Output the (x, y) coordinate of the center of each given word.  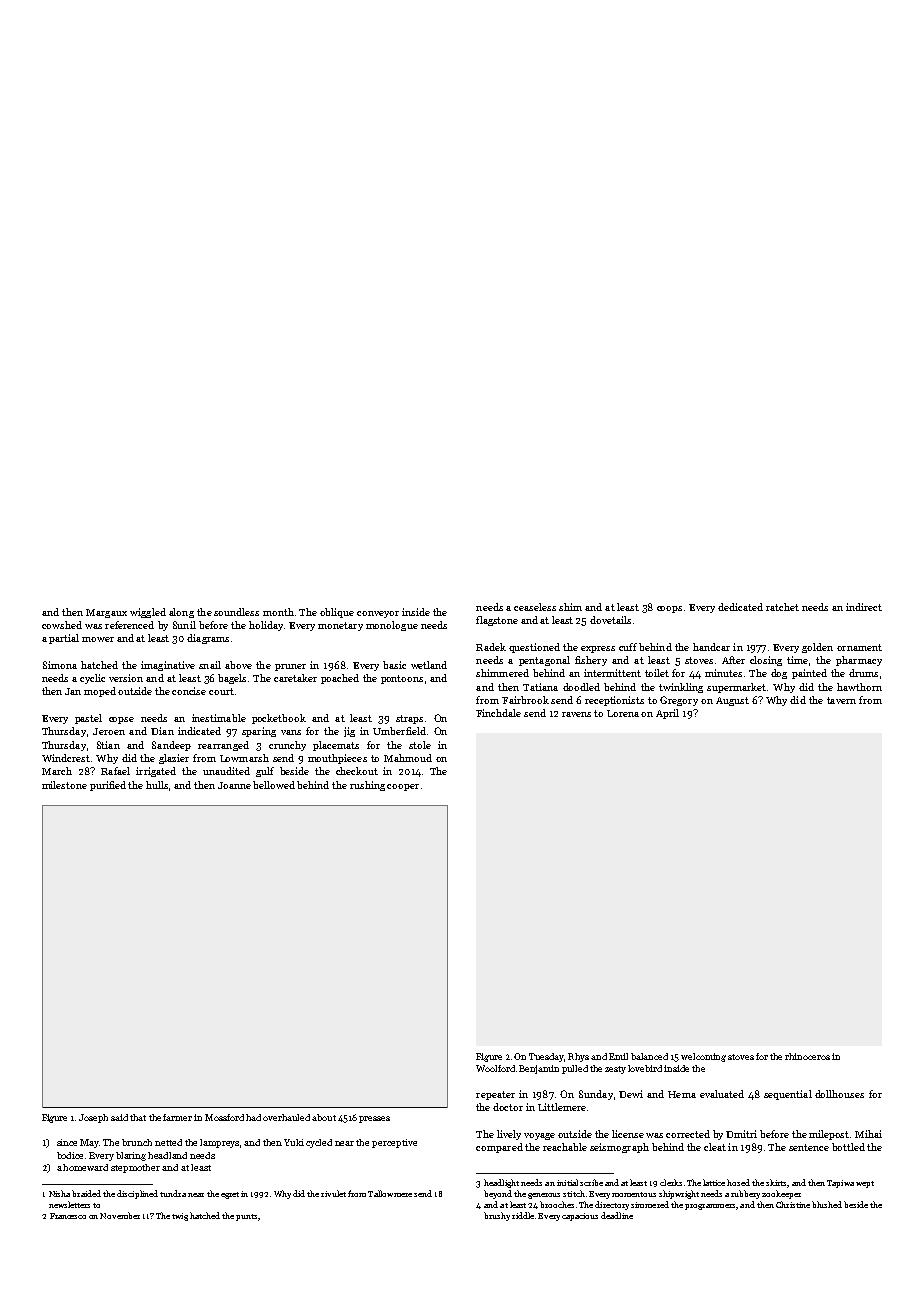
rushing (367, 786)
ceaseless (535, 607)
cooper (403, 787)
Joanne (234, 785)
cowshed (62, 625)
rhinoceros (807, 1056)
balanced (649, 1056)
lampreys (219, 1143)
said (119, 1117)
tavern (841, 700)
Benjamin (539, 1069)
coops (669, 609)
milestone (64, 785)
